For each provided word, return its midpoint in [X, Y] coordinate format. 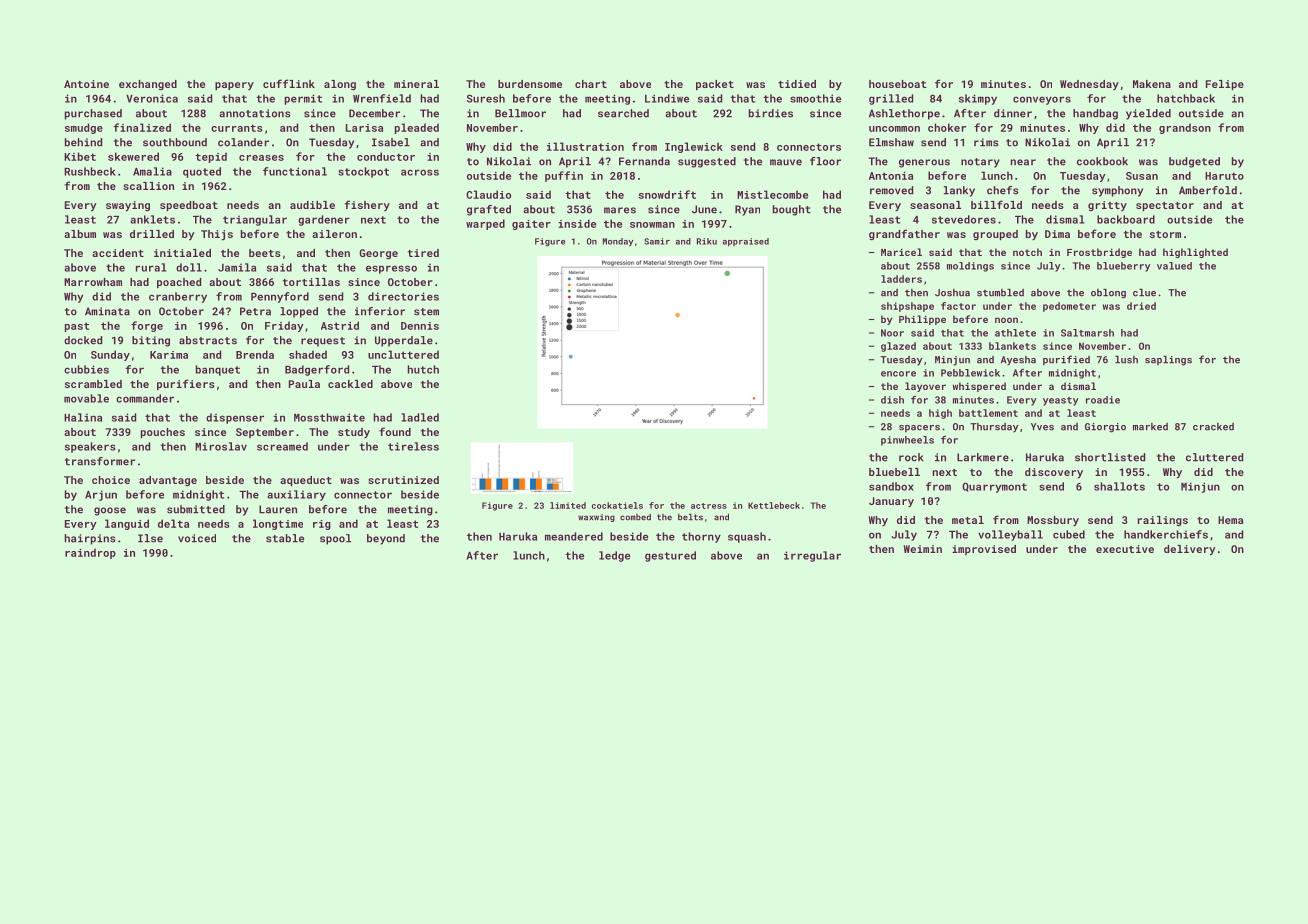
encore [898, 374]
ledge [614, 556]
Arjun [101, 495]
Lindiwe [667, 98]
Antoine [86, 84]
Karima [169, 355]
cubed [1069, 534]
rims [986, 142]
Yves [1042, 427]
